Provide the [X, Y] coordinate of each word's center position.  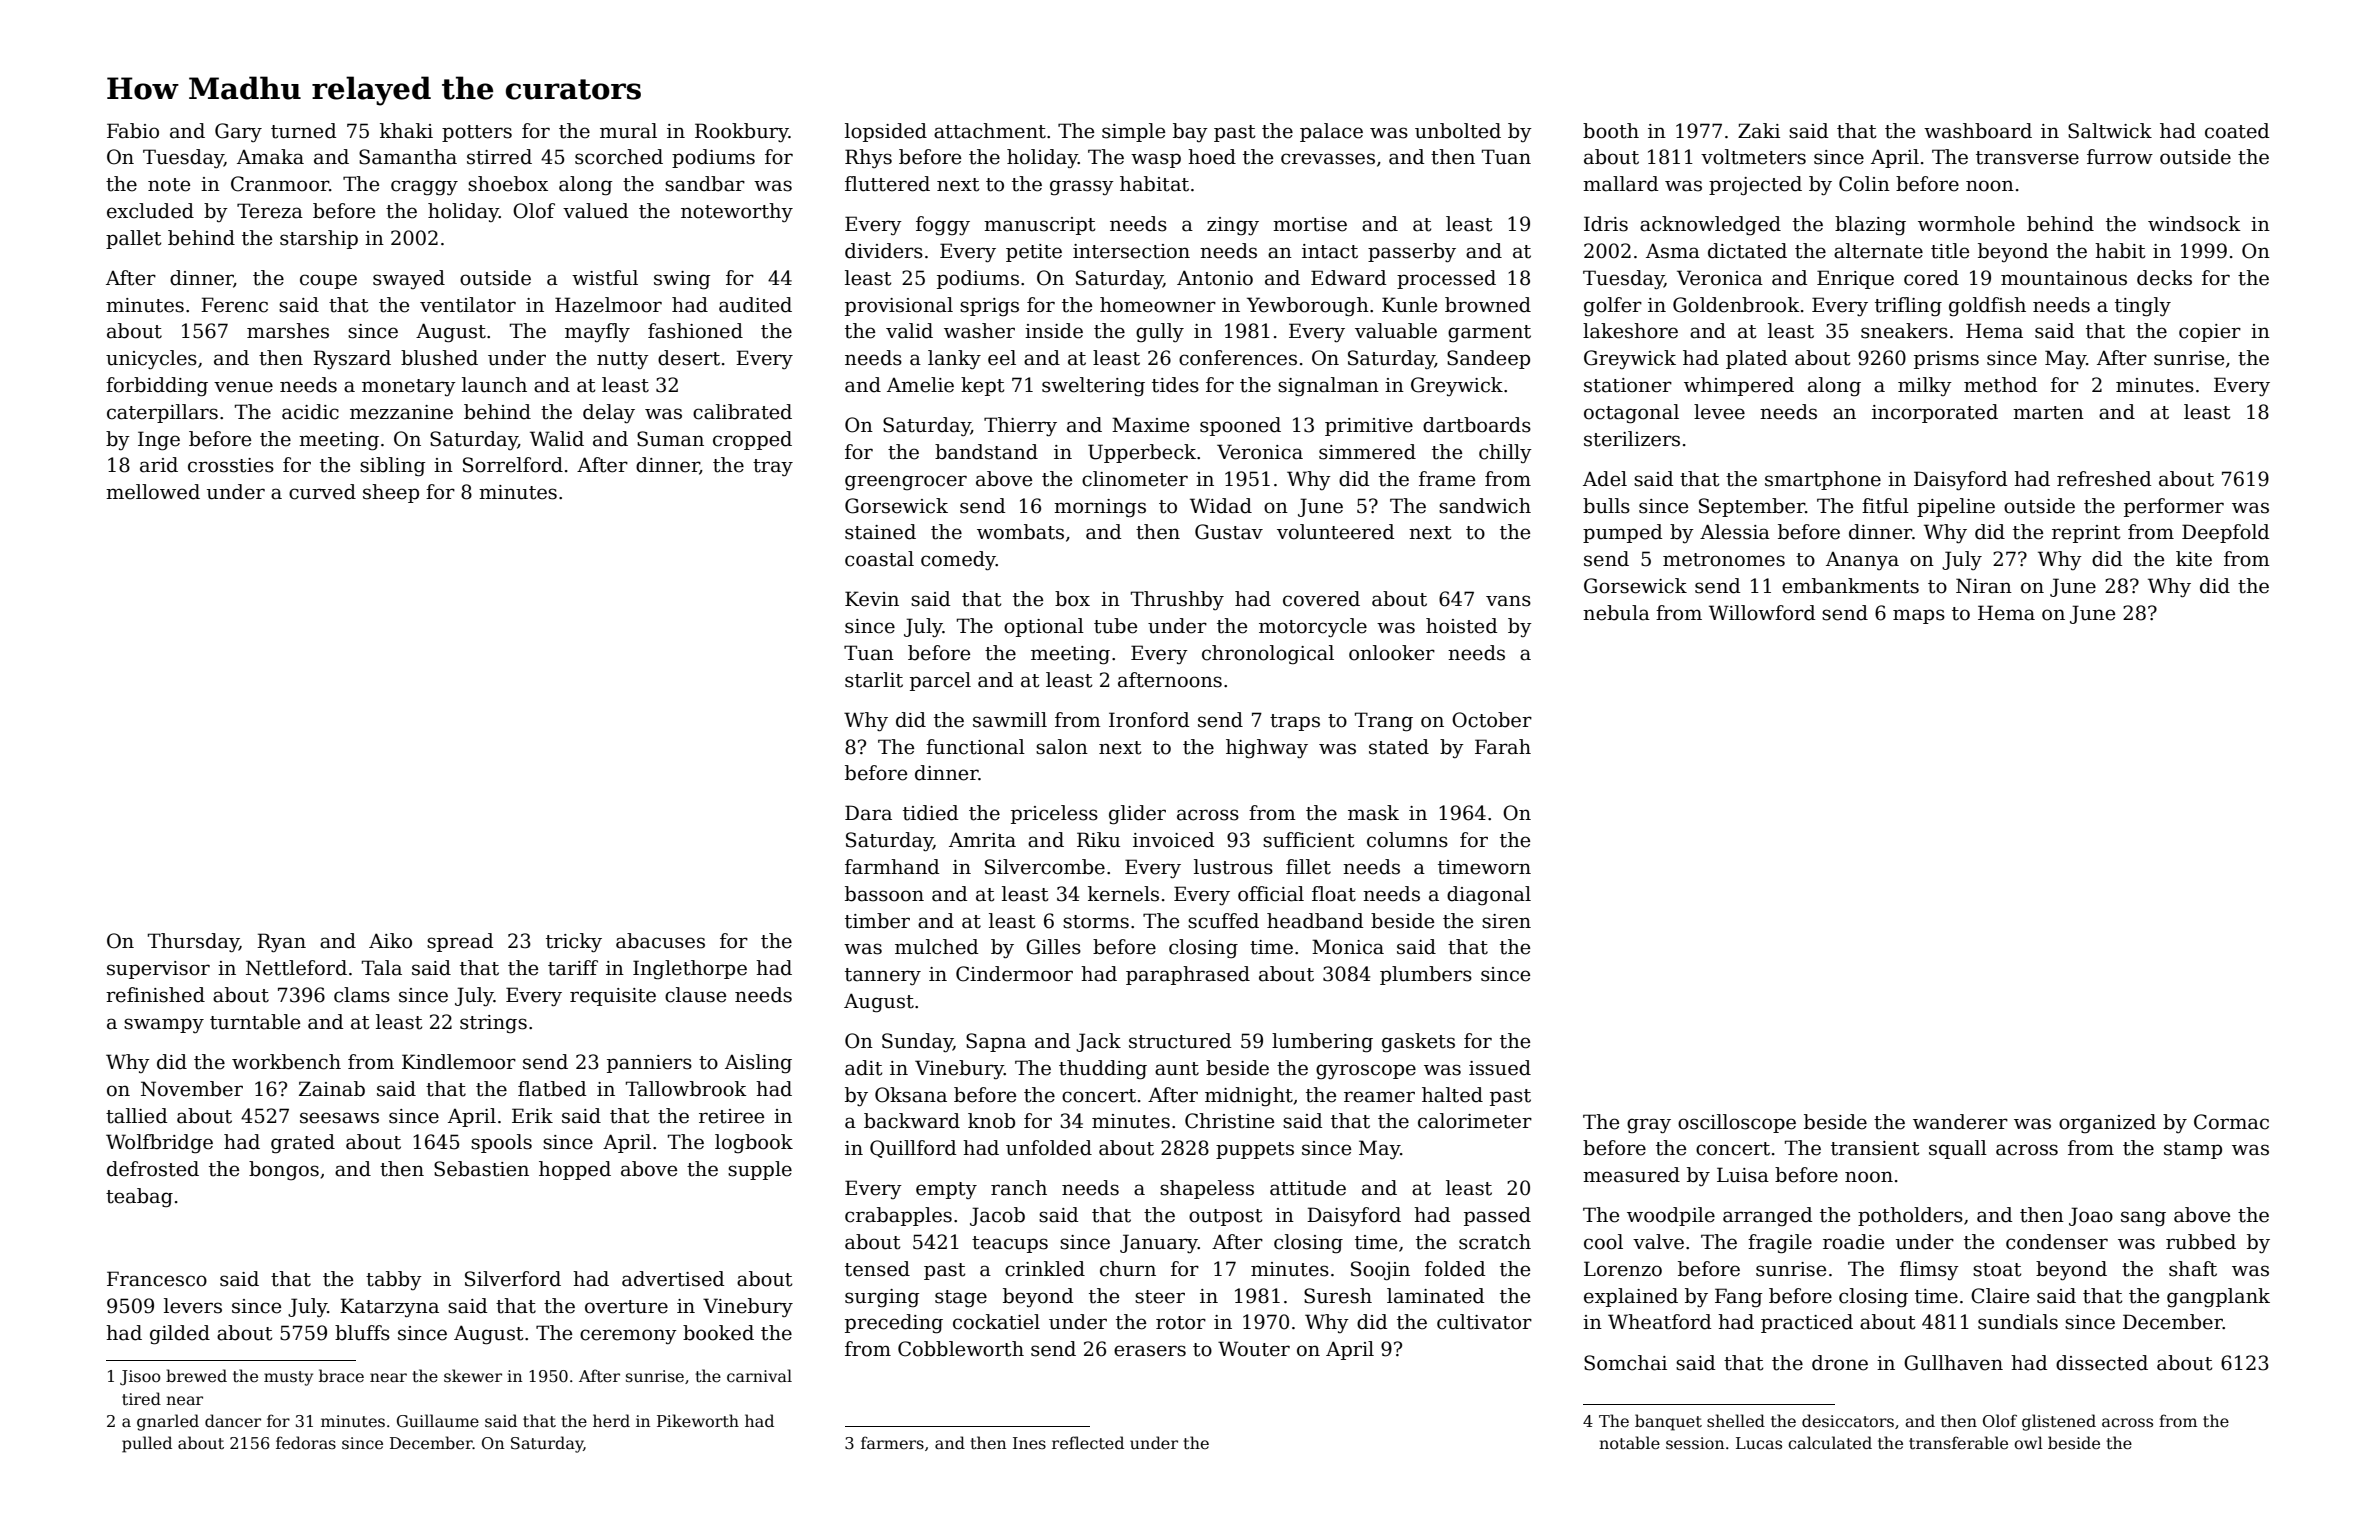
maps [1919, 616]
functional [975, 747]
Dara [868, 813]
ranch [1019, 1188]
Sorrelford [513, 465]
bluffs [362, 1333]
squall [1958, 1149]
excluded [150, 211]
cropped [752, 440]
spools [501, 1143]
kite [2194, 559]
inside [1054, 331]
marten [2048, 413]
